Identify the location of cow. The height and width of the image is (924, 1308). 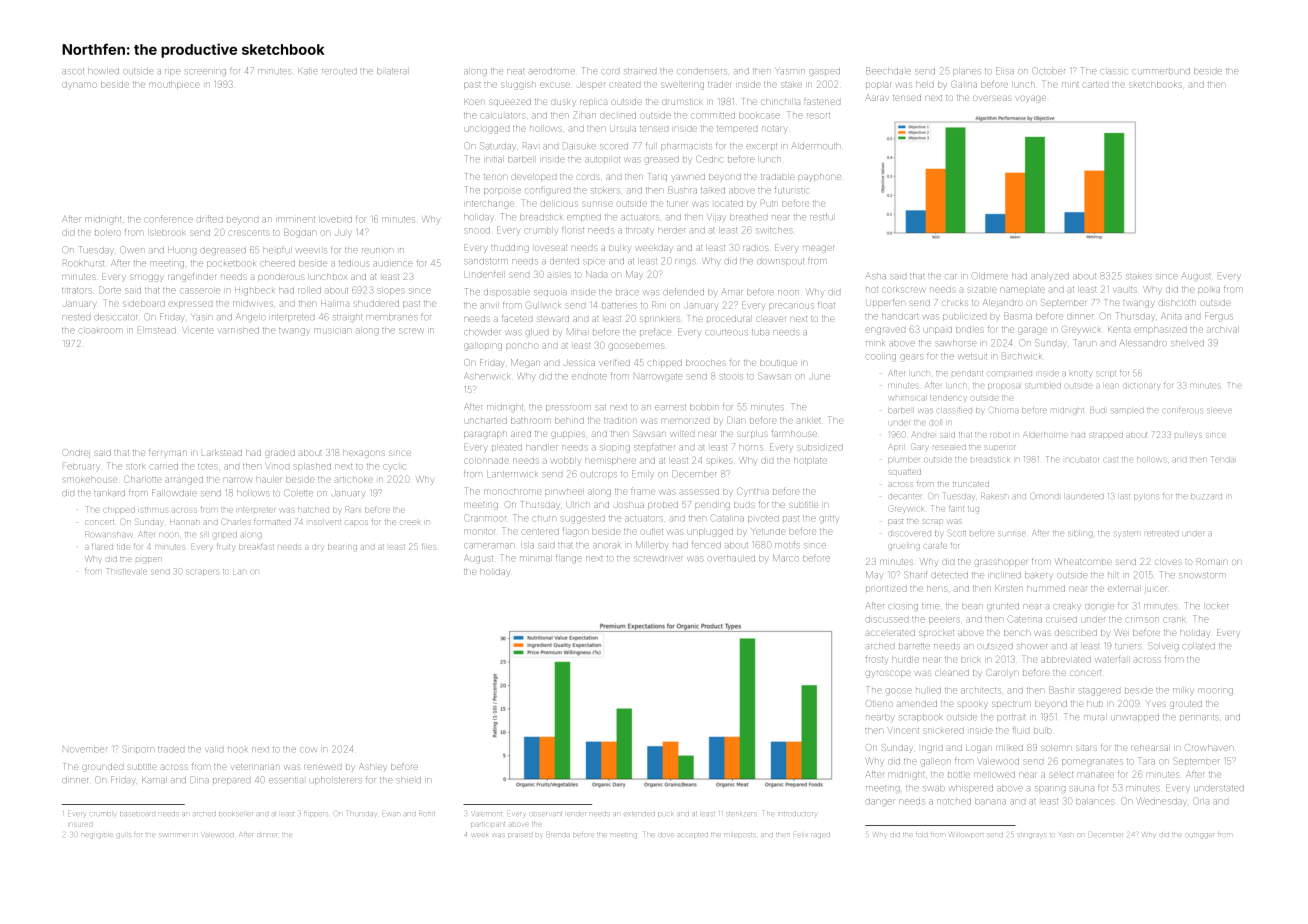
(308, 749).
